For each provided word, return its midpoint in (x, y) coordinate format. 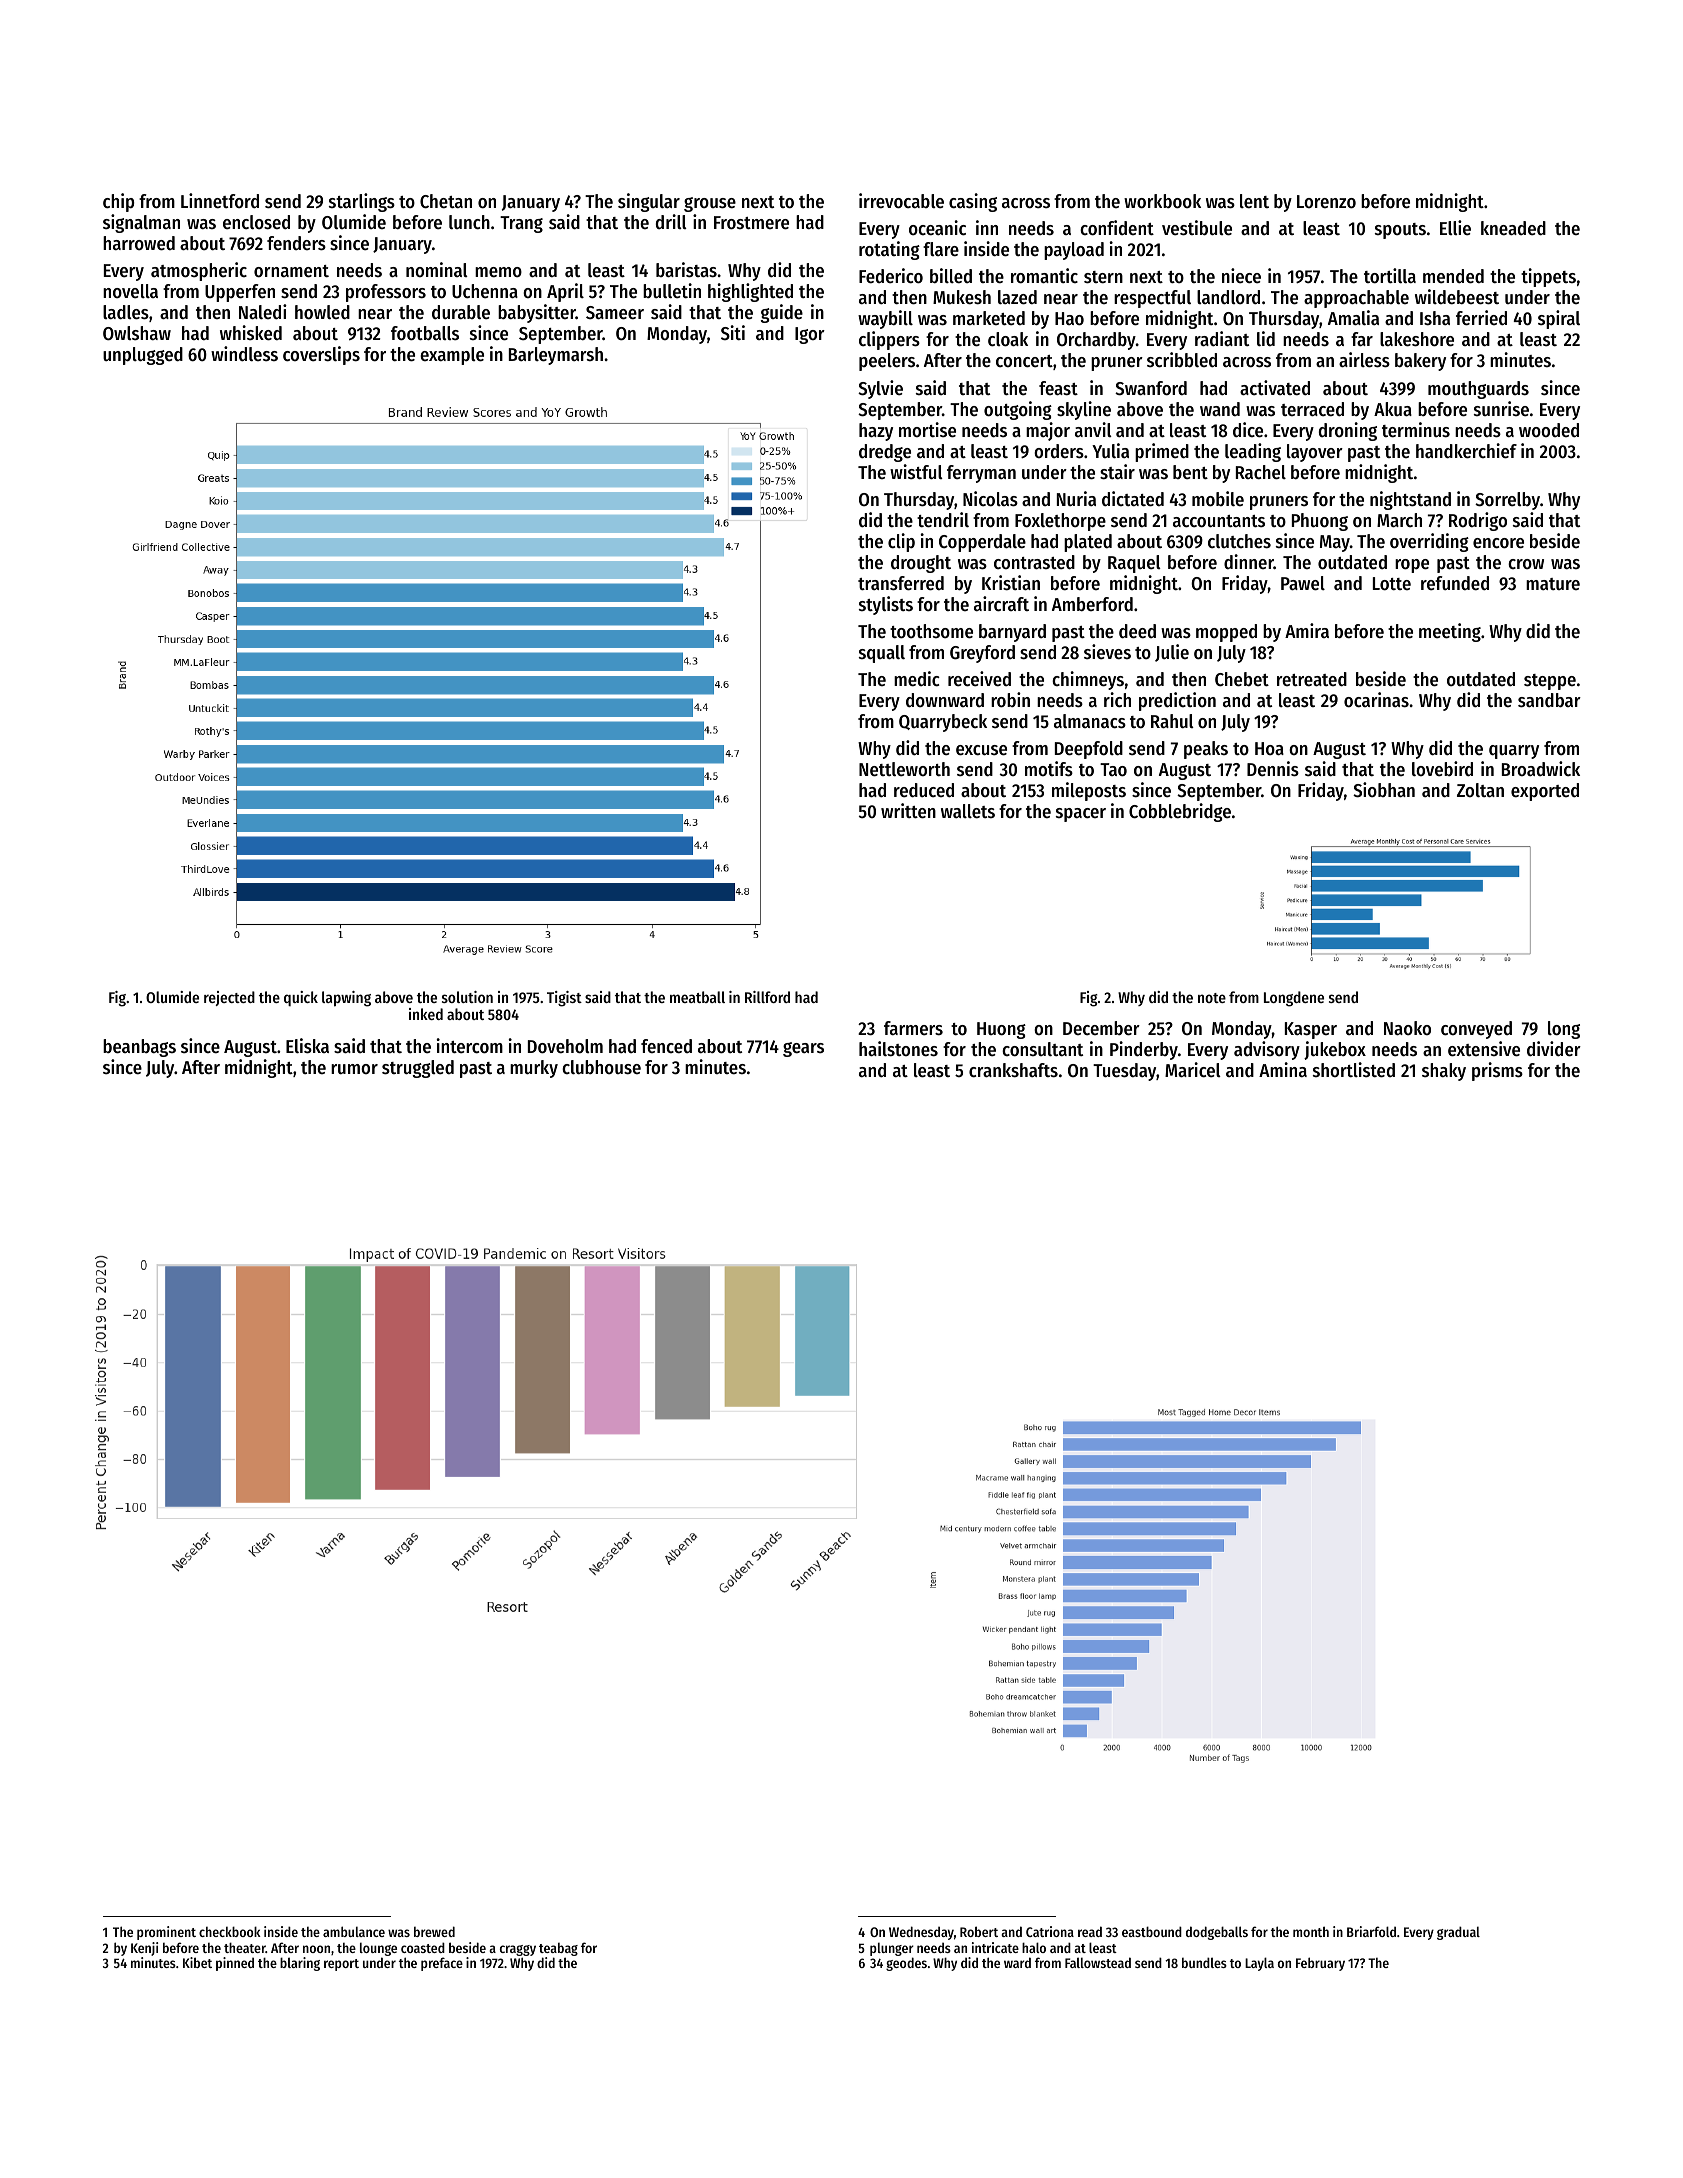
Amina (1283, 1069)
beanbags (139, 1048)
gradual (1458, 1933)
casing (973, 202)
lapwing (346, 999)
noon (316, 1949)
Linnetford (220, 201)
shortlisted (1354, 1070)
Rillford (767, 997)
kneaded (1513, 228)
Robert (979, 1931)
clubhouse (601, 1067)
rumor (354, 1069)
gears (803, 1049)
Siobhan (1384, 790)
